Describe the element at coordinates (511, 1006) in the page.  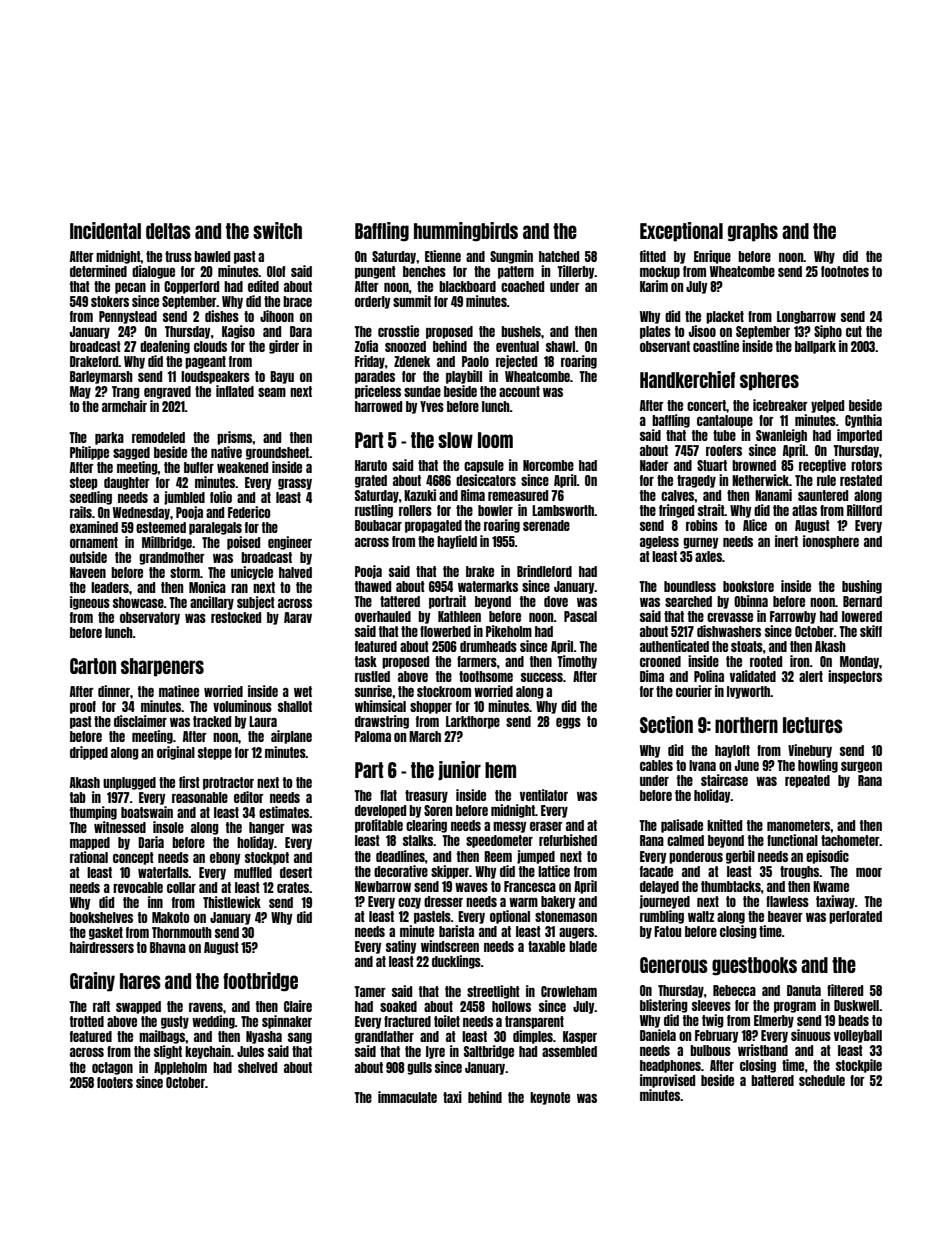
I see `hollows` at that location.
